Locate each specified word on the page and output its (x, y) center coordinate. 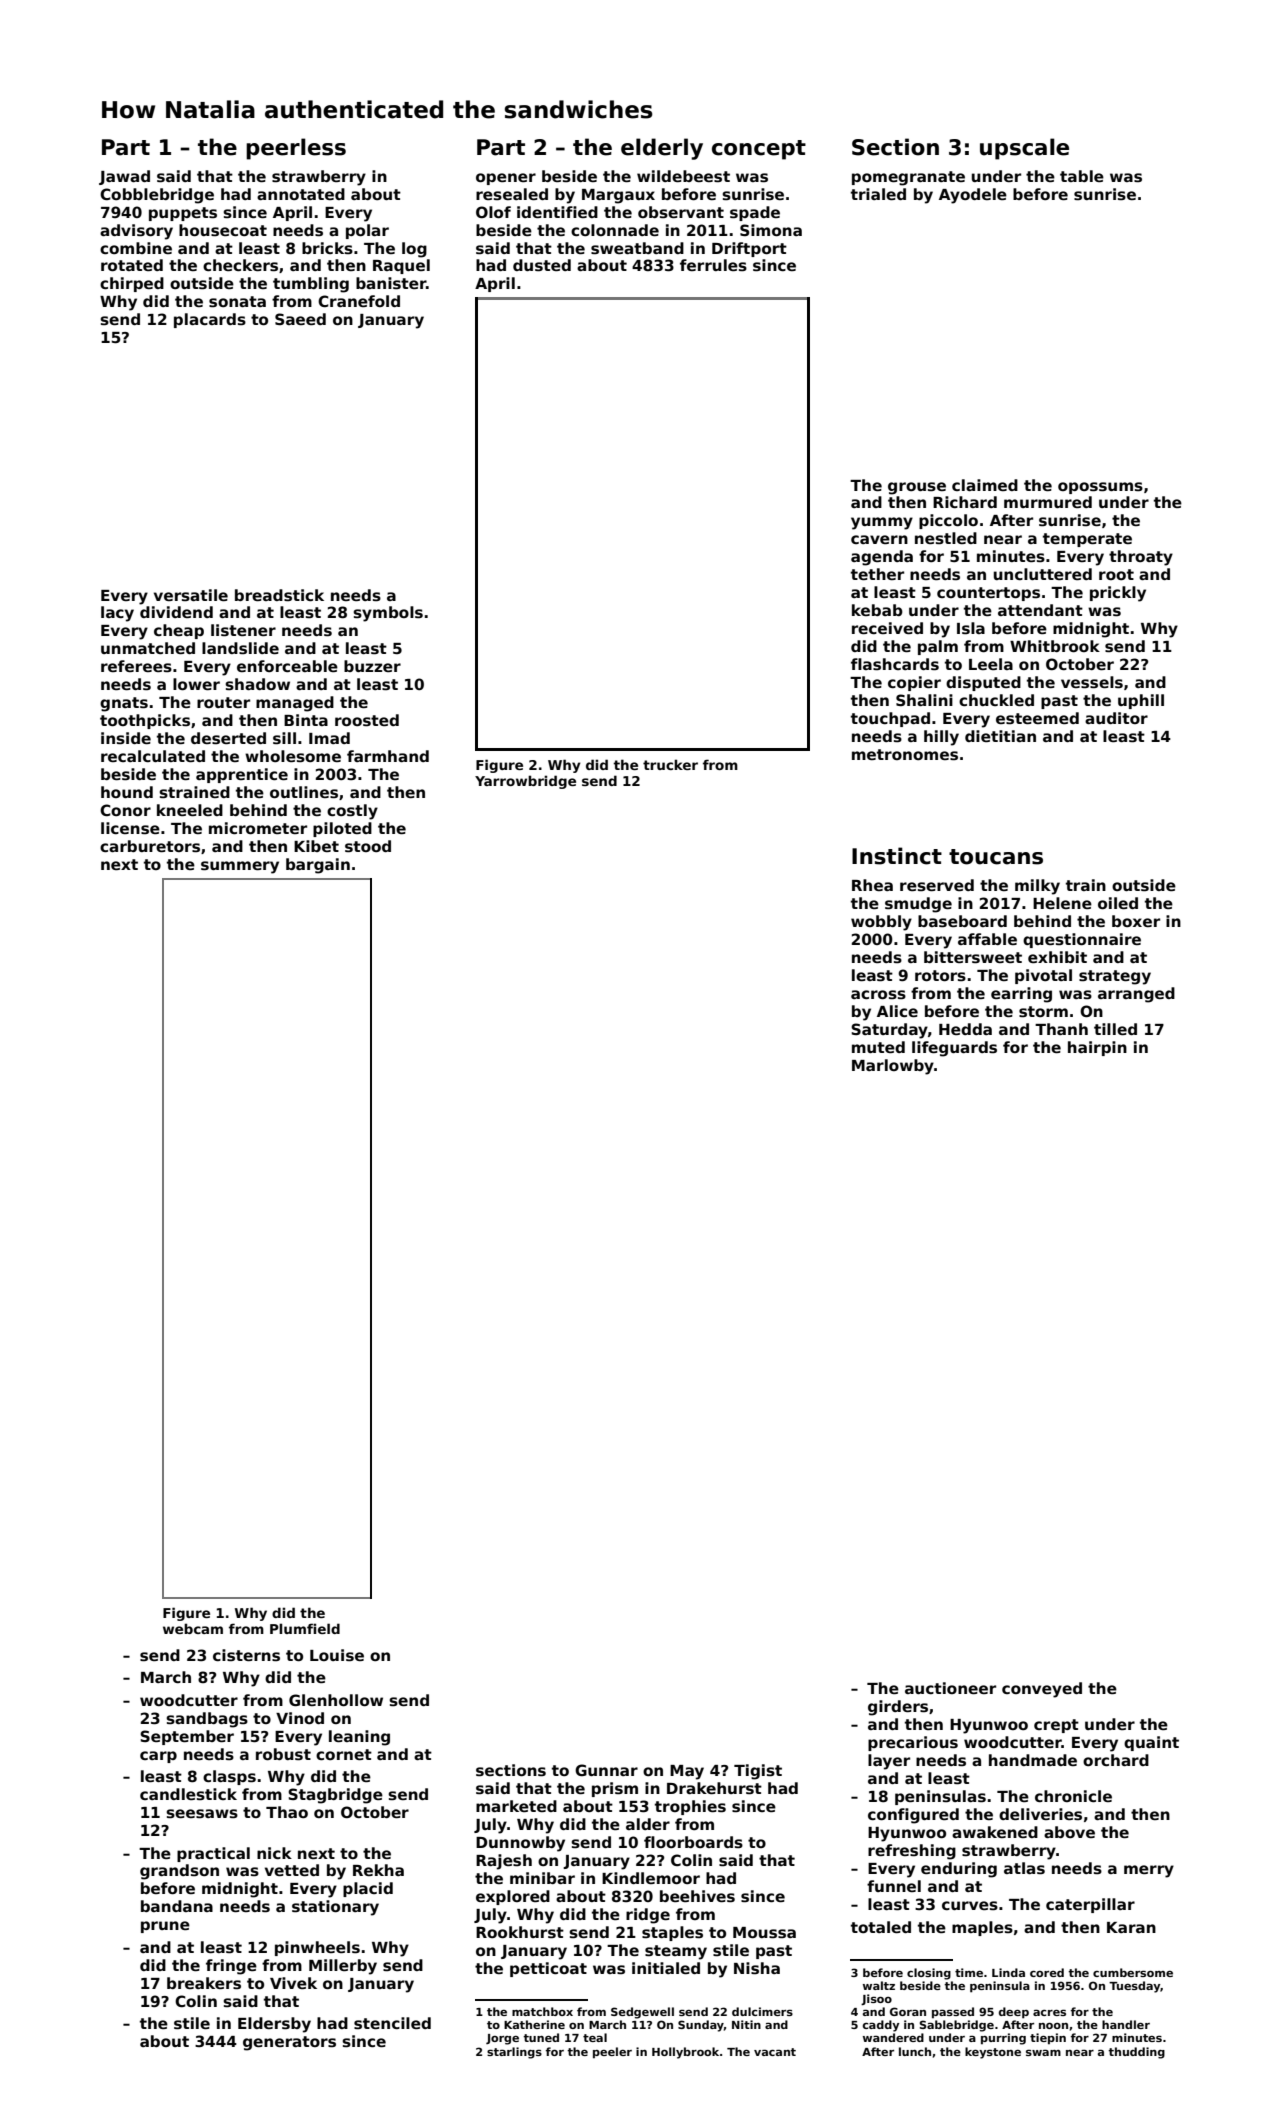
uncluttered (1043, 574)
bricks (327, 248)
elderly (662, 149)
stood (368, 846)
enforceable (287, 666)
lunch (915, 2051)
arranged (1136, 995)
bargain (318, 866)
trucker (670, 764)
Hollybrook (685, 2053)
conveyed (1042, 1690)
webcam (193, 1628)
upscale (1024, 149)
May (687, 1772)
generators (289, 2043)
